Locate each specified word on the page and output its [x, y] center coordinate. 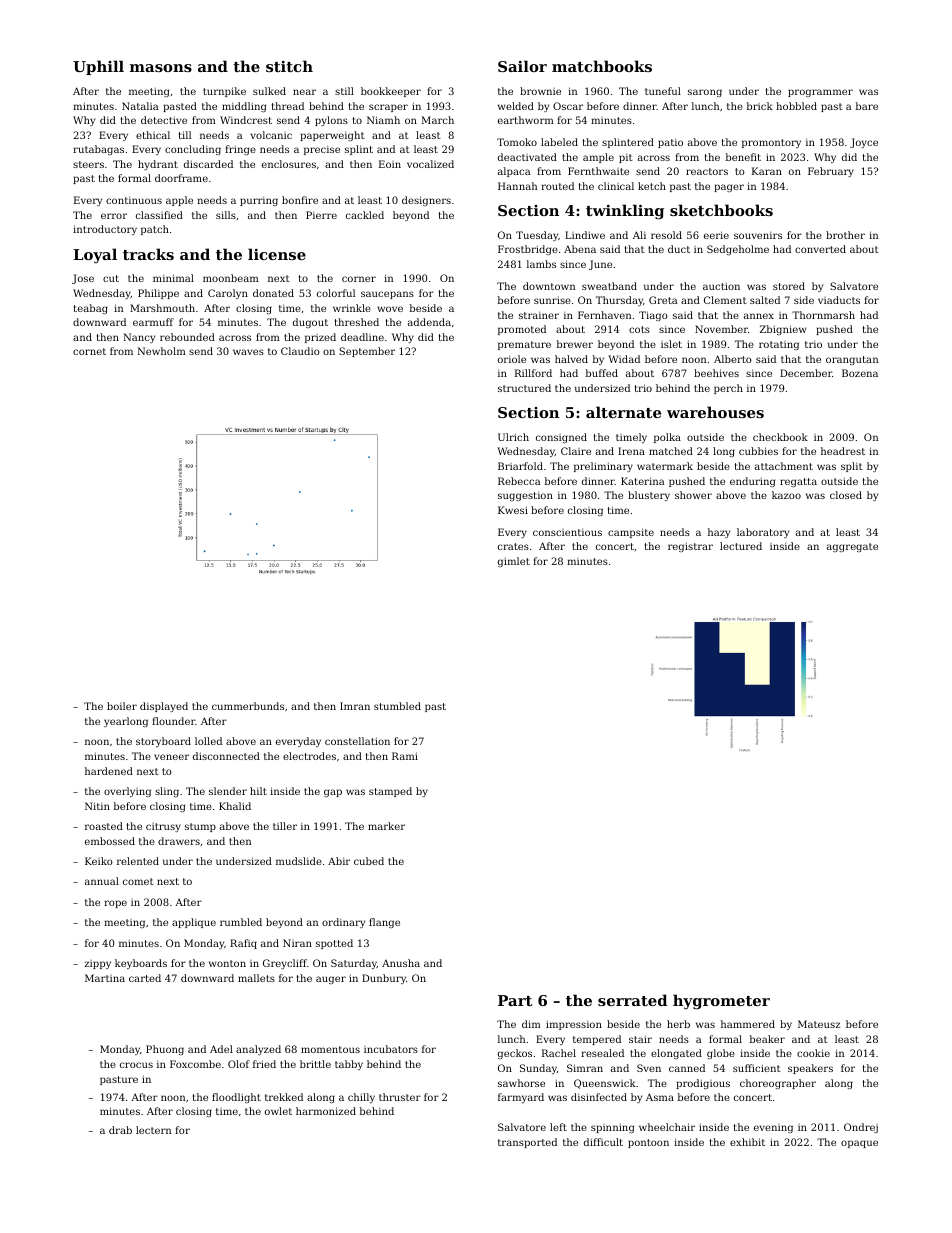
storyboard [163, 742]
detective [164, 120]
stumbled [397, 706]
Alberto [733, 359]
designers [426, 201]
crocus [136, 1065]
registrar [690, 547]
